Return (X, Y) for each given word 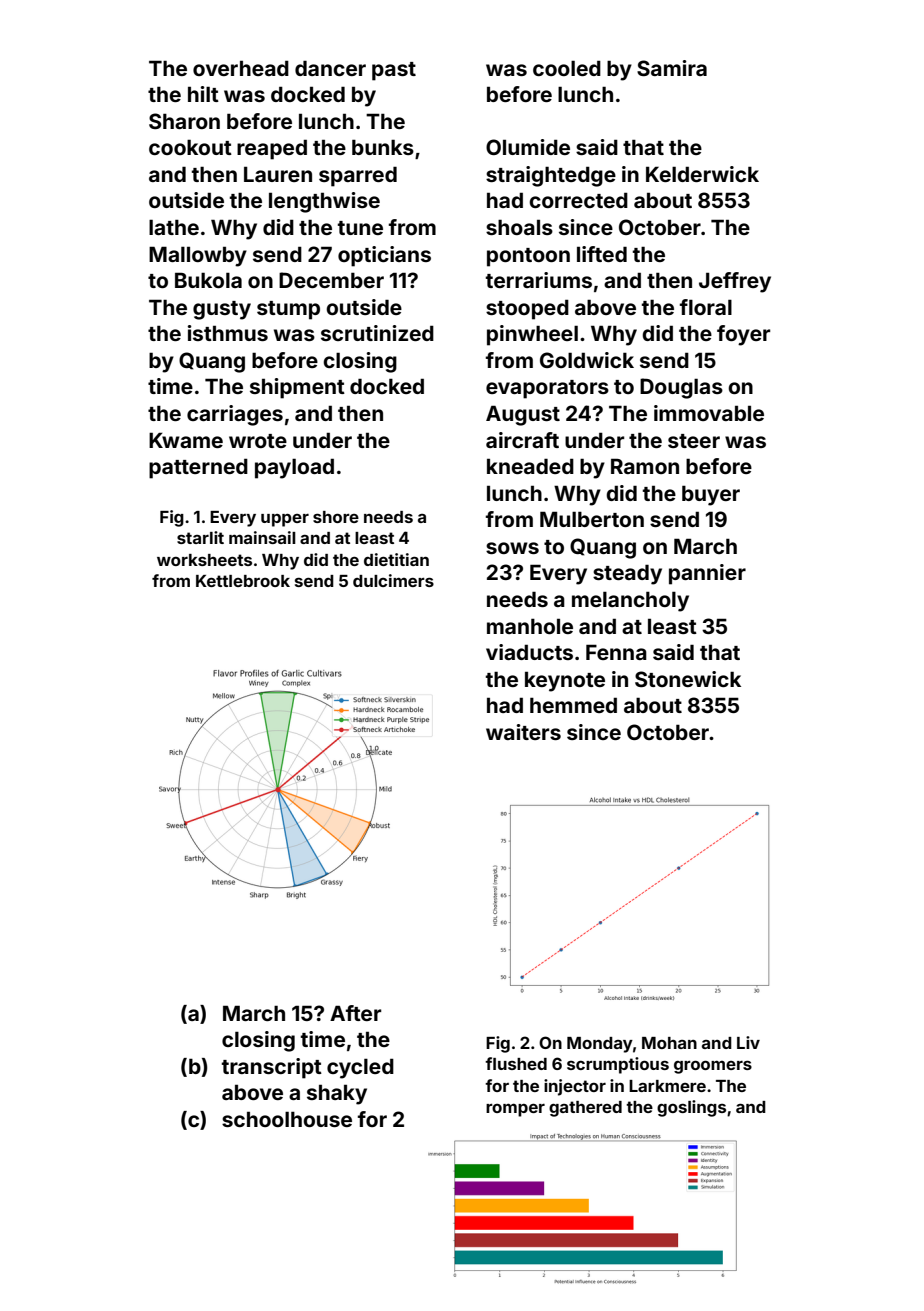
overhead (241, 68)
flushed (516, 1063)
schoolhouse (287, 1119)
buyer (711, 495)
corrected (578, 200)
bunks (383, 147)
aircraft (522, 440)
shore (336, 517)
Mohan (669, 1043)
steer (694, 441)
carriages (235, 415)
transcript (272, 1068)
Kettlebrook (243, 581)
